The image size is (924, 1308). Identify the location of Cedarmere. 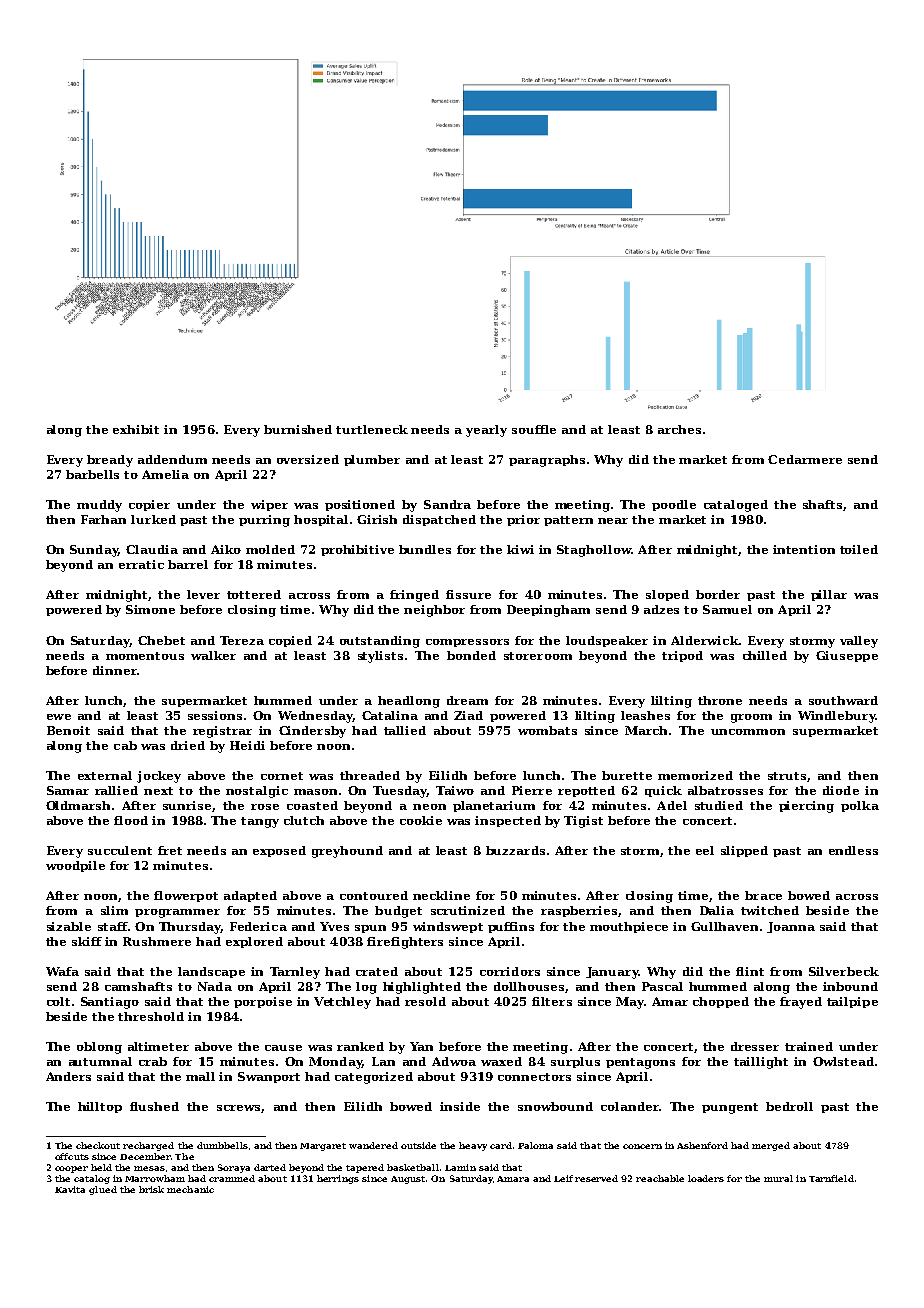
(805, 459).
